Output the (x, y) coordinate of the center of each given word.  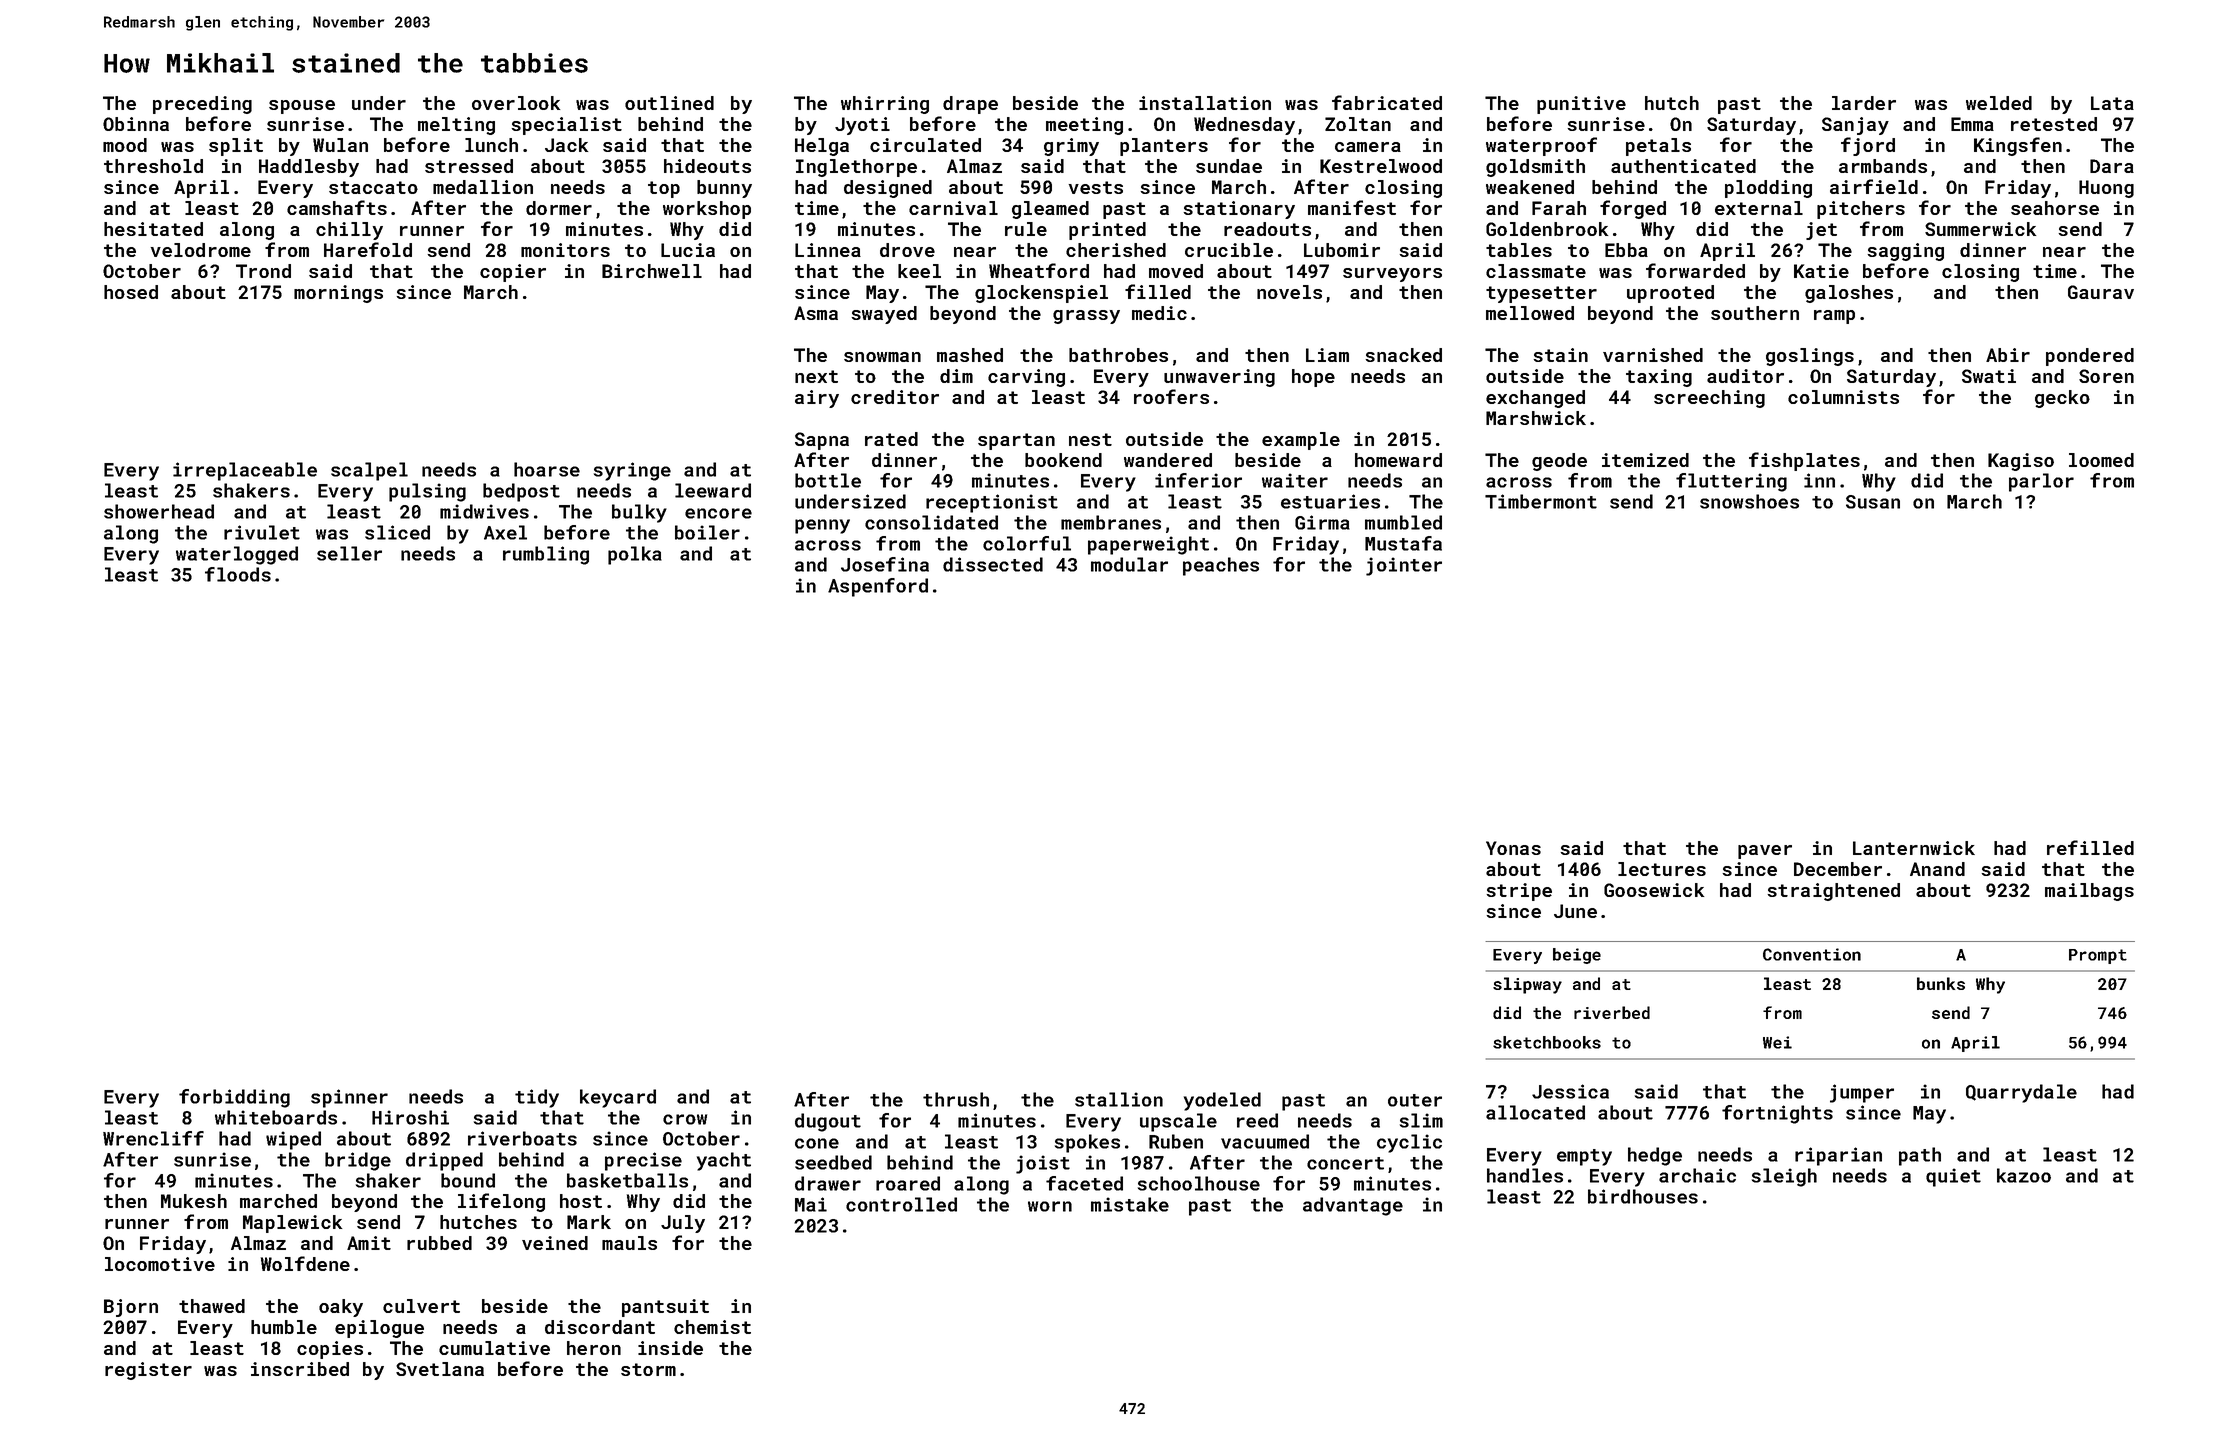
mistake (1130, 1204)
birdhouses (1643, 1196)
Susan (1873, 502)
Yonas (1513, 848)
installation (1205, 103)
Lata (2112, 103)
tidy (537, 1098)
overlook (516, 103)
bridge (358, 1161)
